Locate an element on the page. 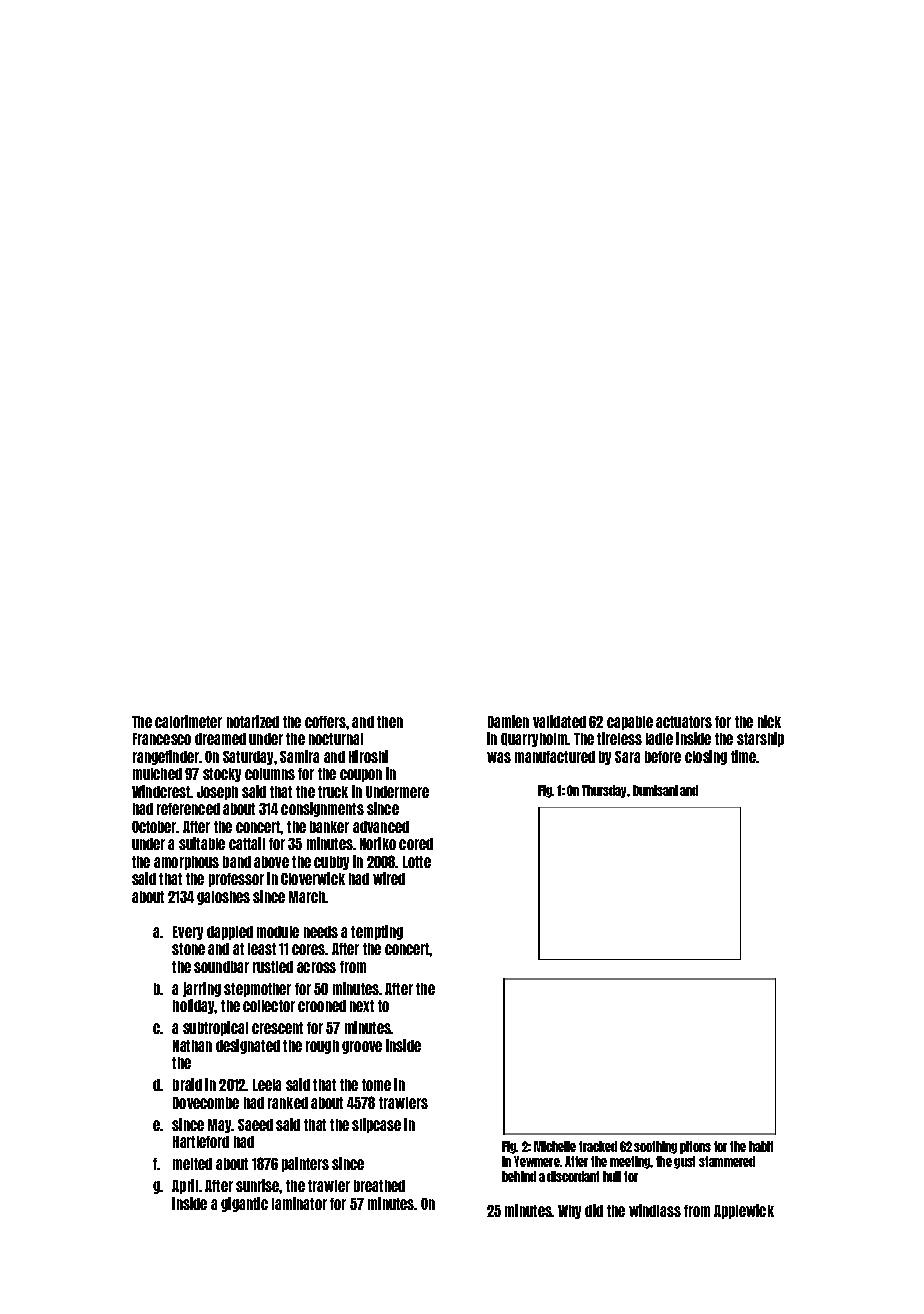 This document has width=924, height=1314. March is located at coordinates (307, 897).
